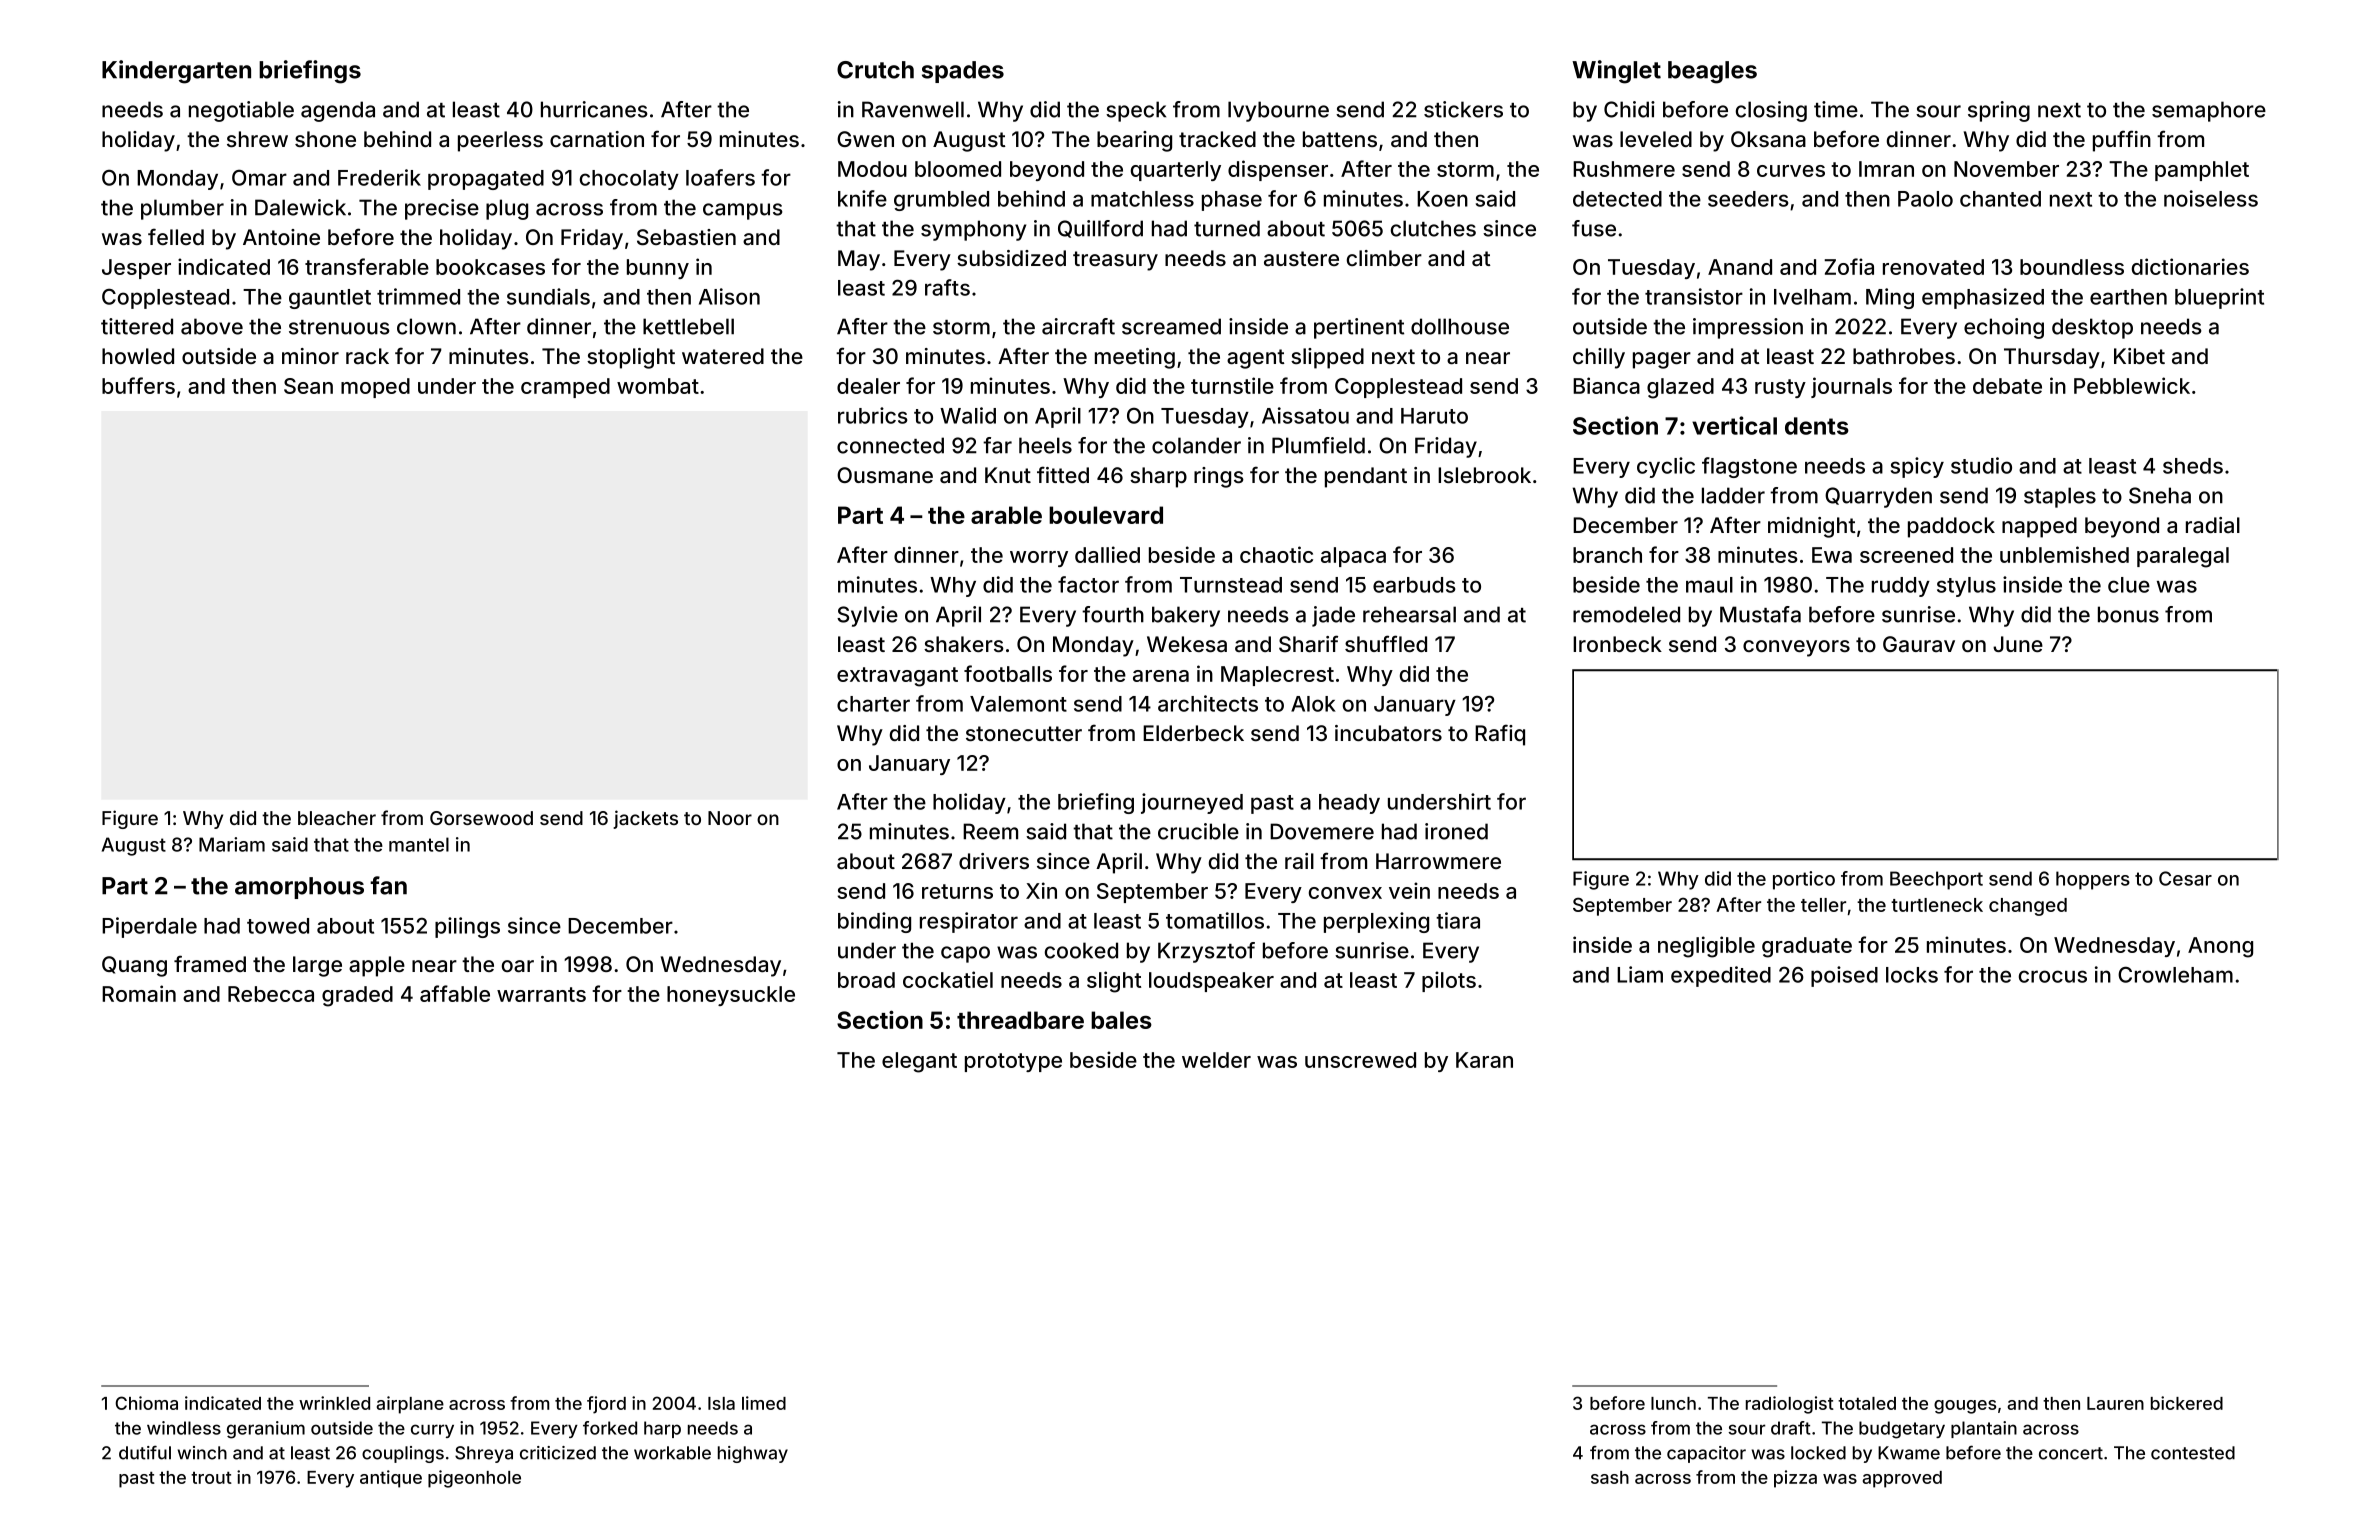 The height and width of the image is (1540, 2380). What do you see at coordinates (1215, 920) in the image?
I see `tomatillos` at bounding box center [1215, 920].
